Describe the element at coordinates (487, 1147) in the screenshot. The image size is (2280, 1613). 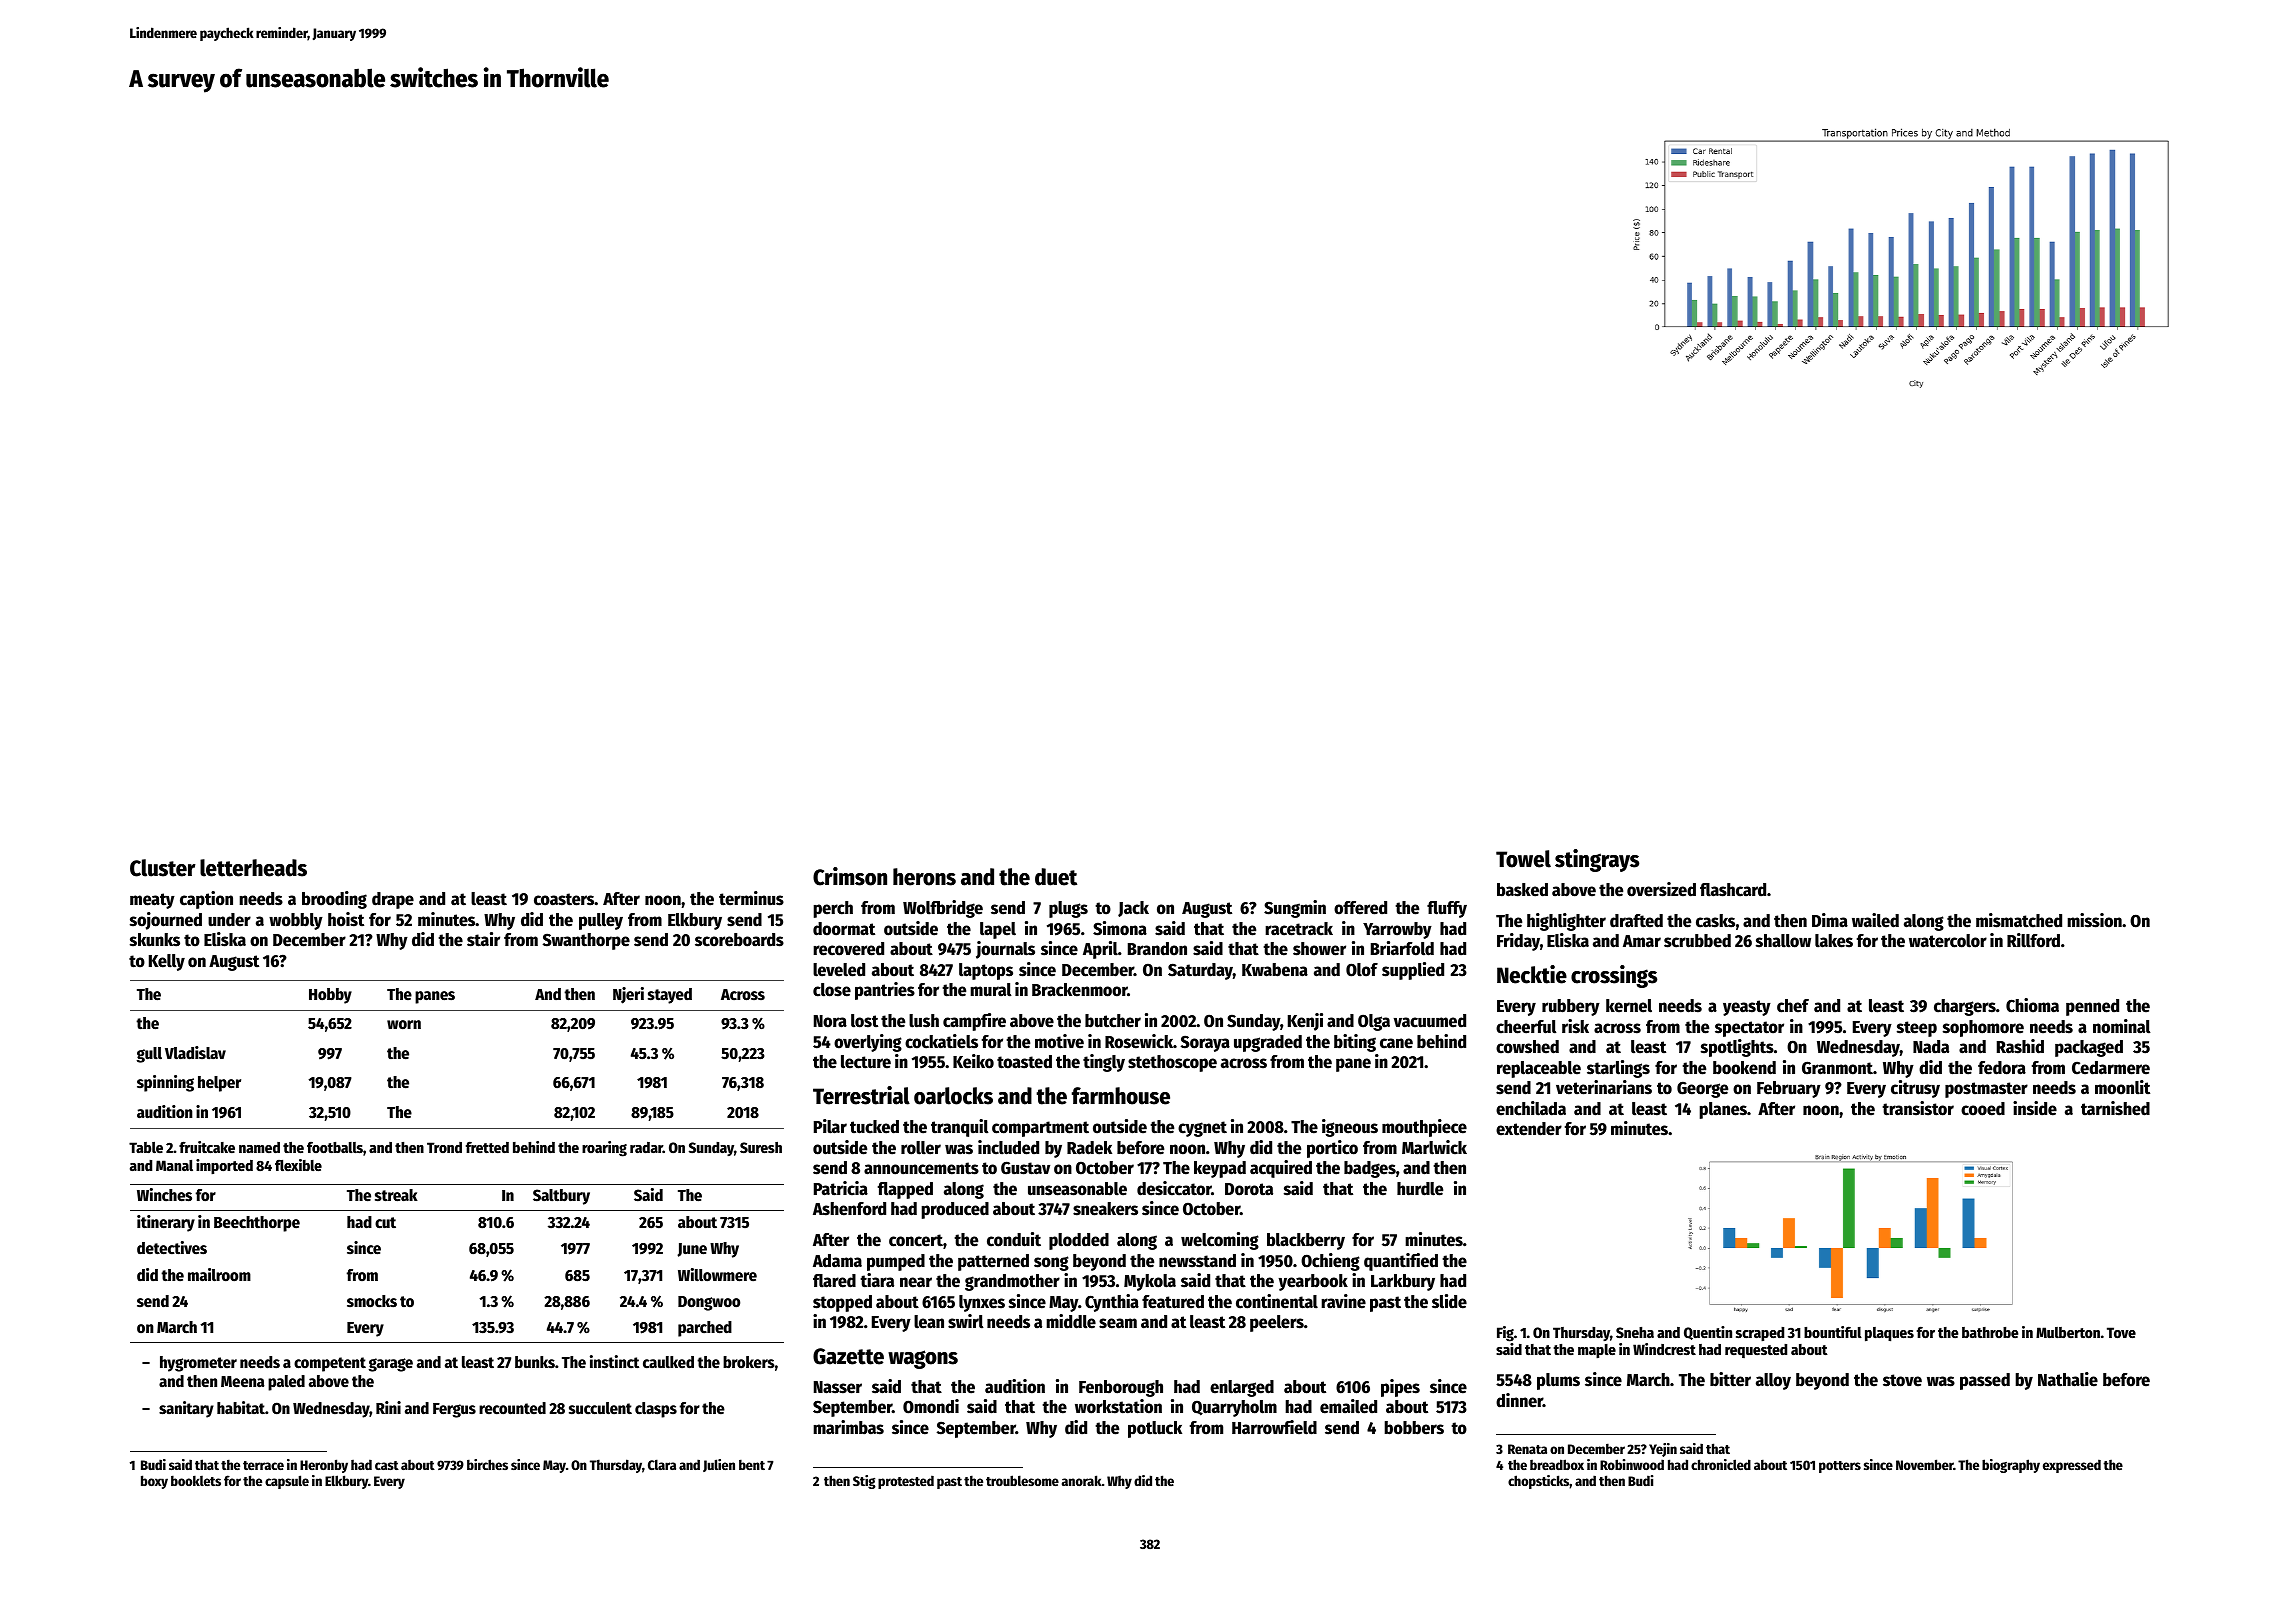
I see `fretted` at that location.
